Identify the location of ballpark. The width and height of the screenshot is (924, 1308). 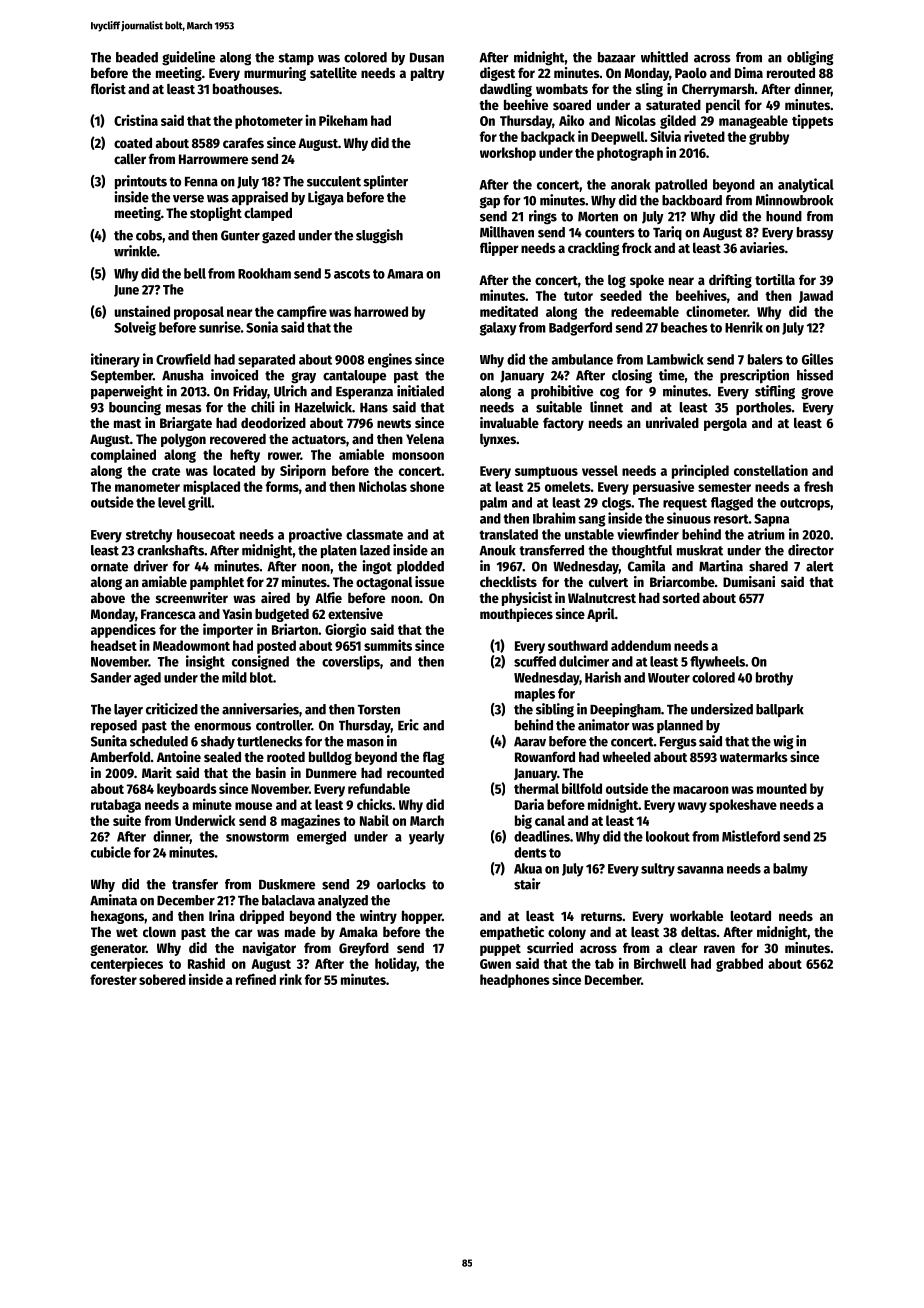
(780, 710).
